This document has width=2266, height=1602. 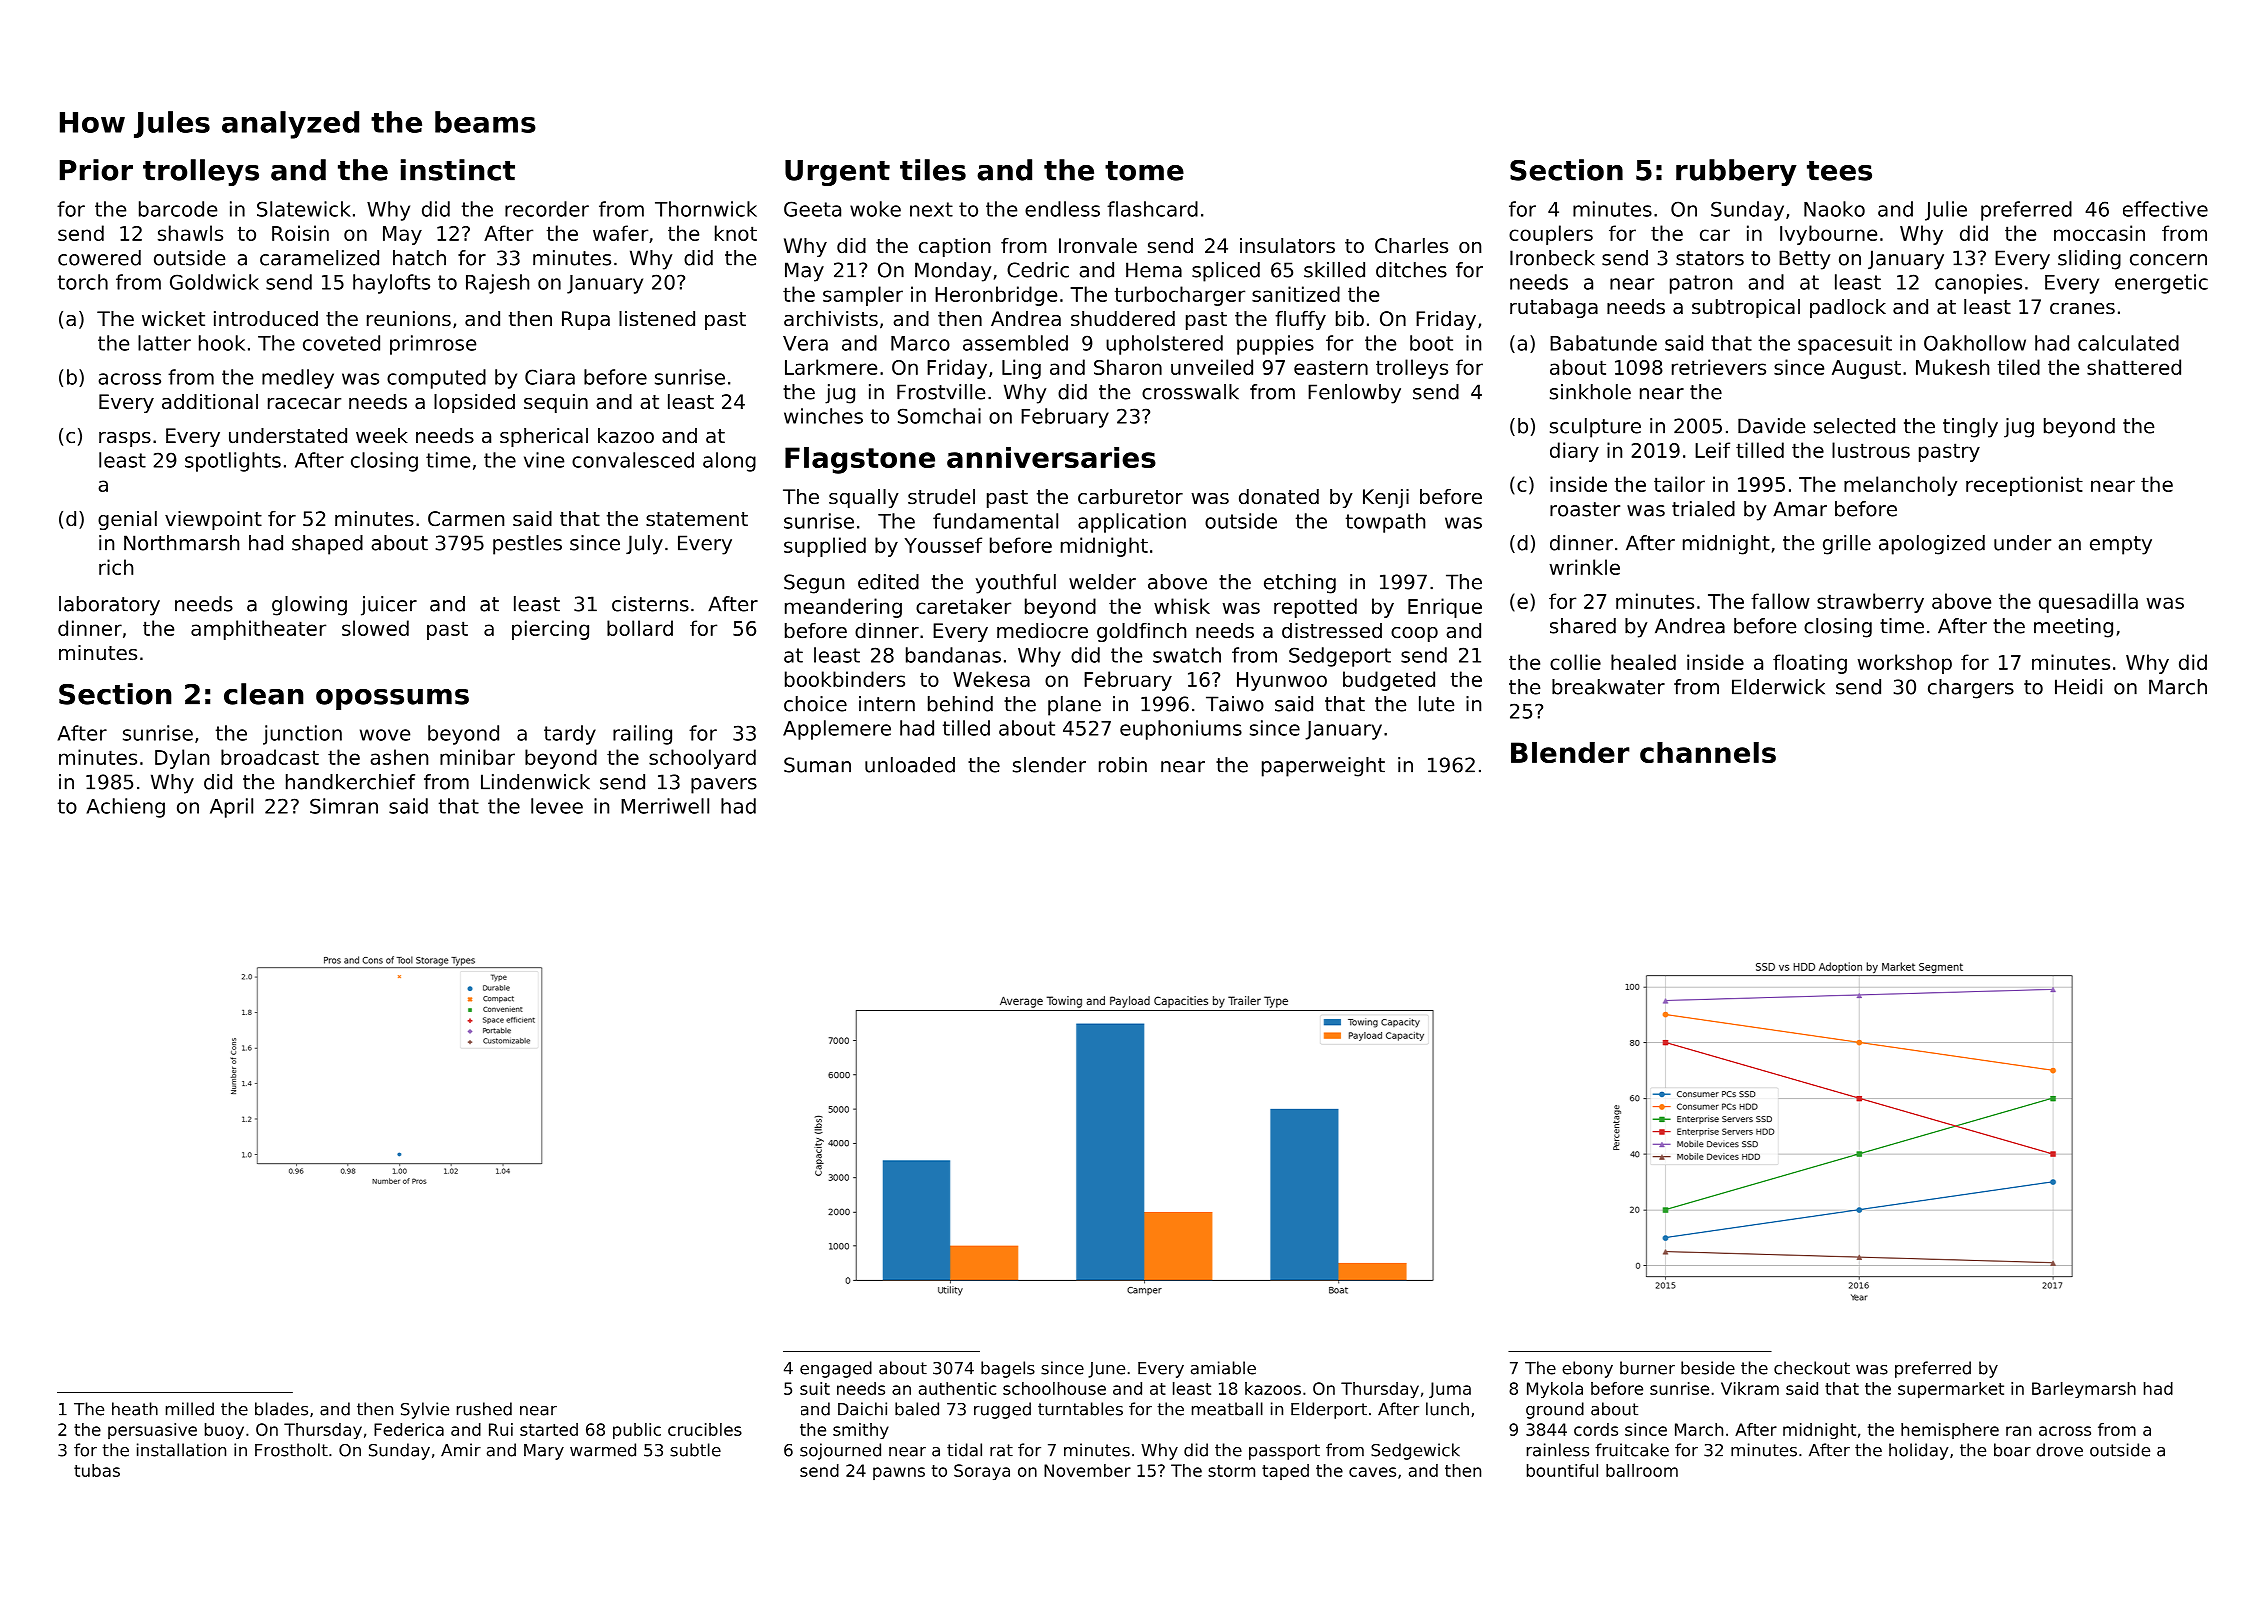 I want to click on rushed, so click(x=484, y=1409).
